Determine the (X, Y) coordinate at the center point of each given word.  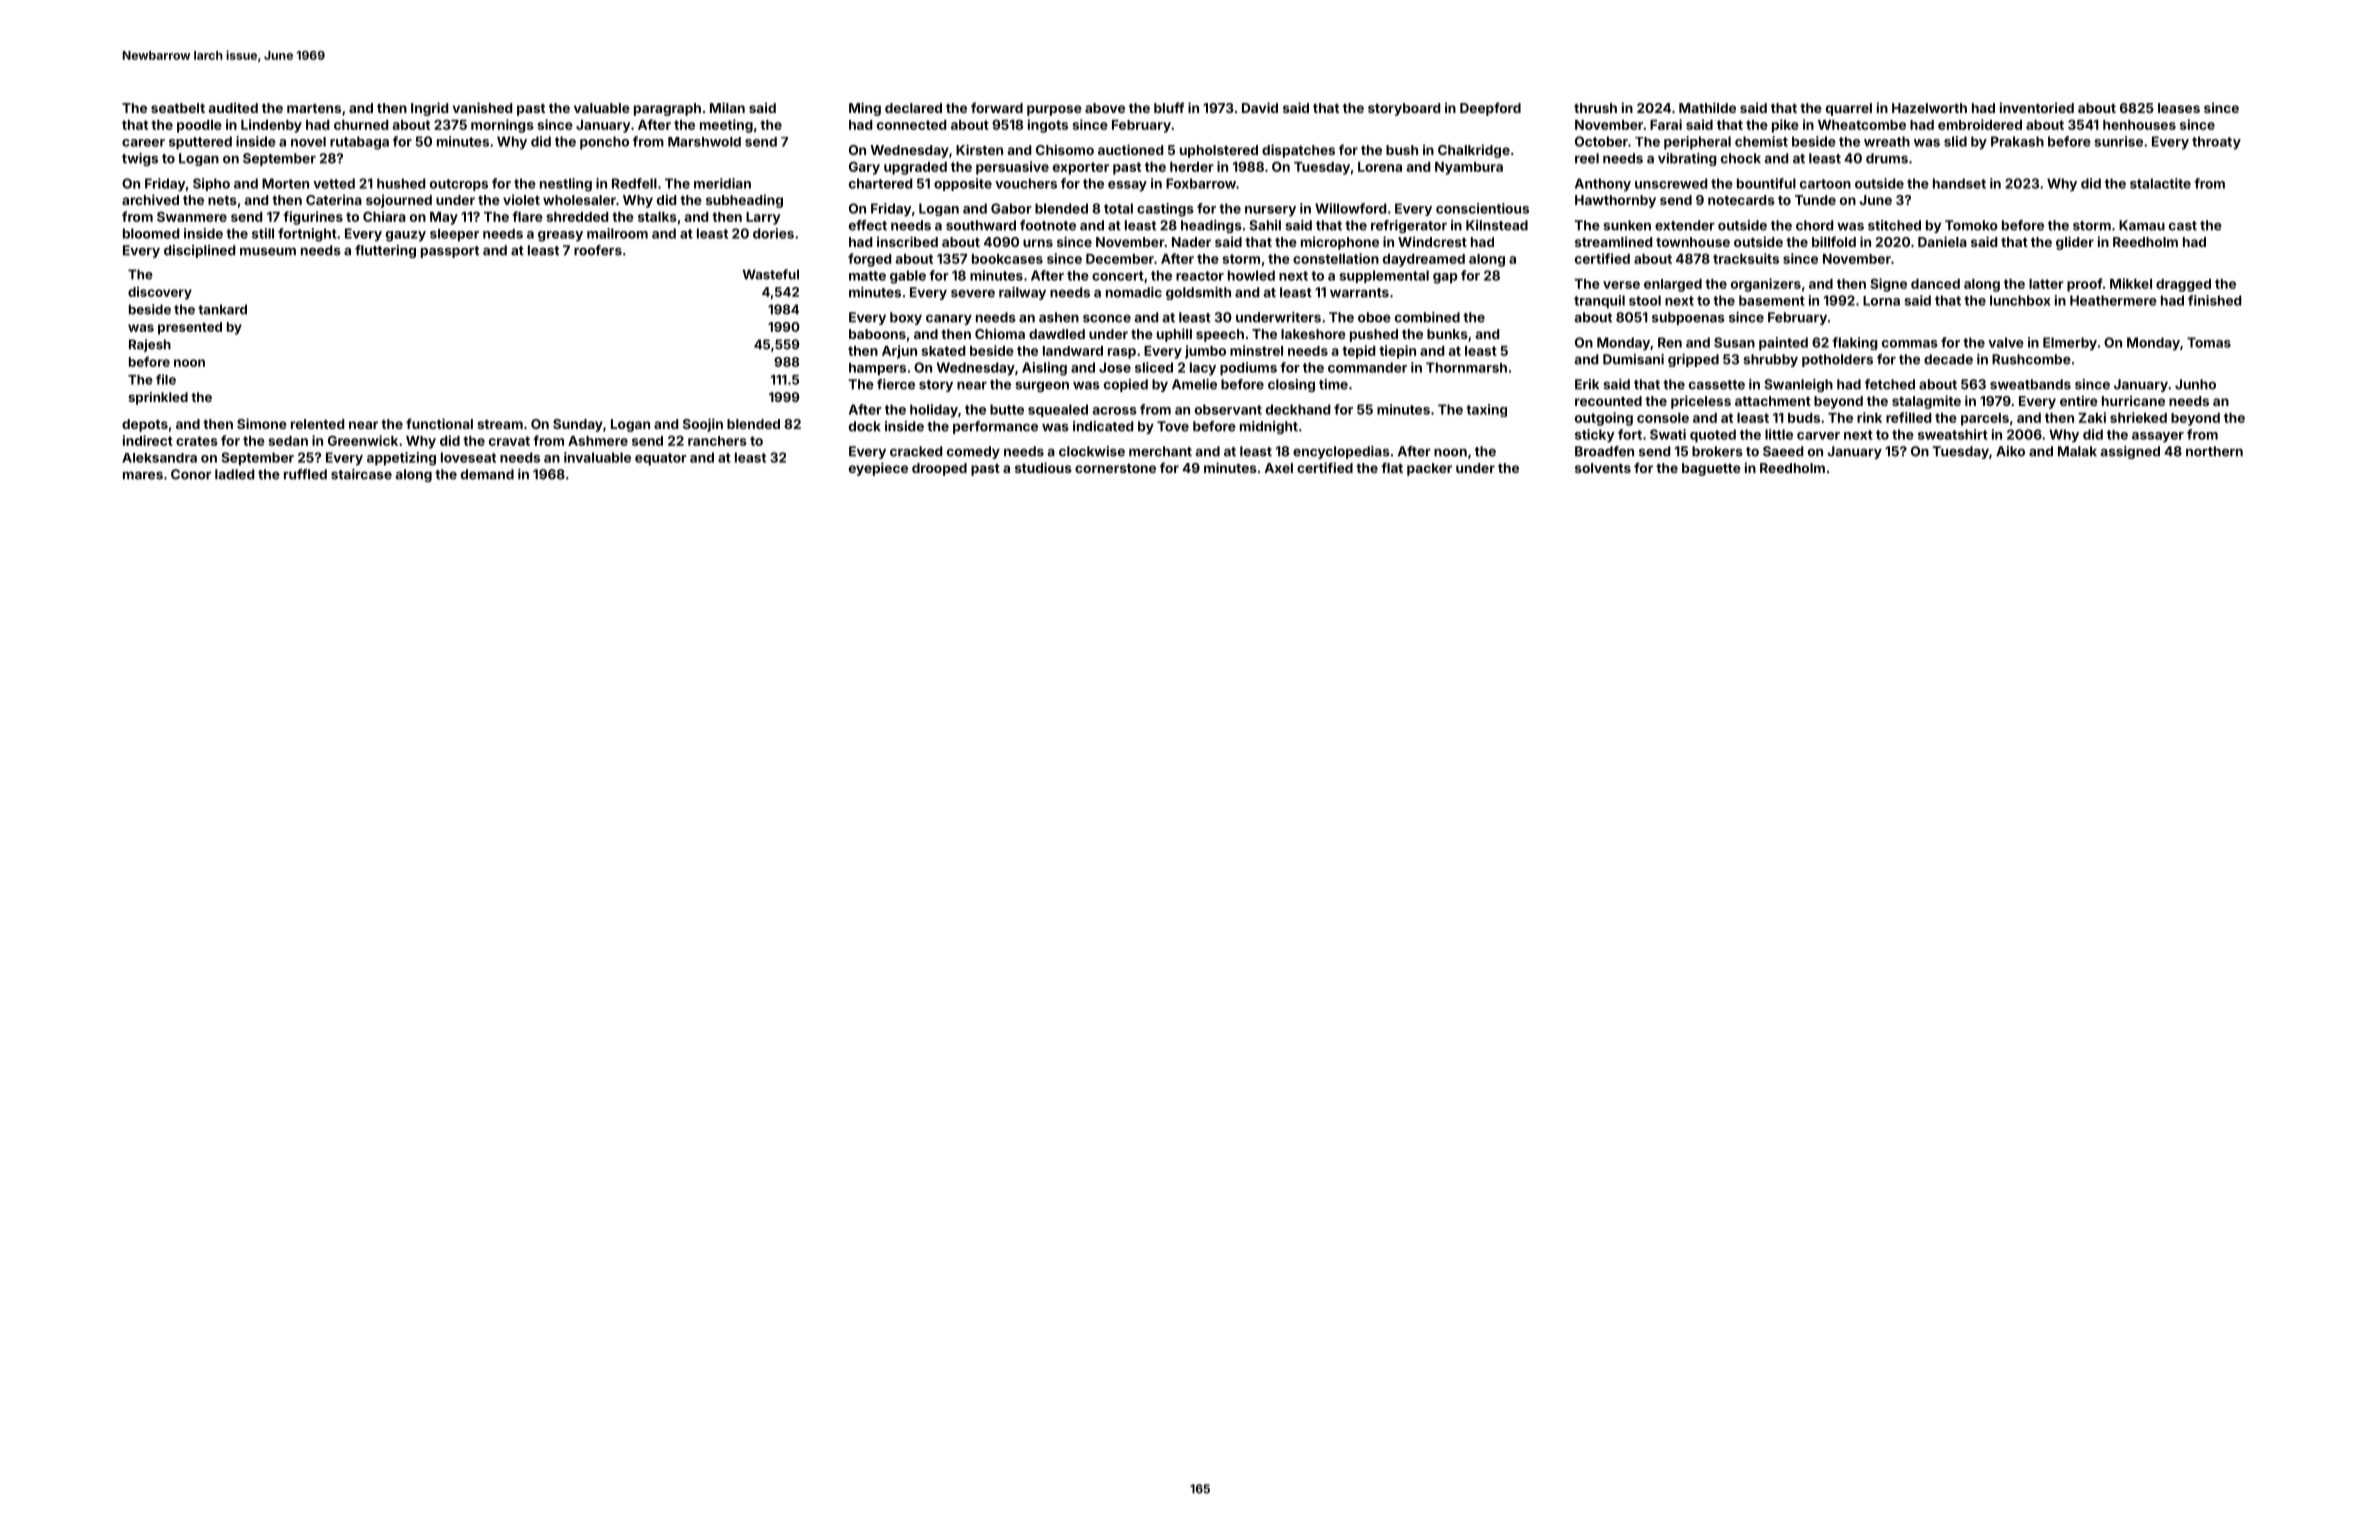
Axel (1278, 468)
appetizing (401, 459)
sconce (1107, 318)
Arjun (899, 352)
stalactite (2160, 183)
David (1260, 107)
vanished (482, 107)
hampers (877, 369)
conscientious (1482, 208)
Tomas (2209, 342)
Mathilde (1707, 107)
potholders (1837, 360)
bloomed (151, 233)
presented (190, 328)
